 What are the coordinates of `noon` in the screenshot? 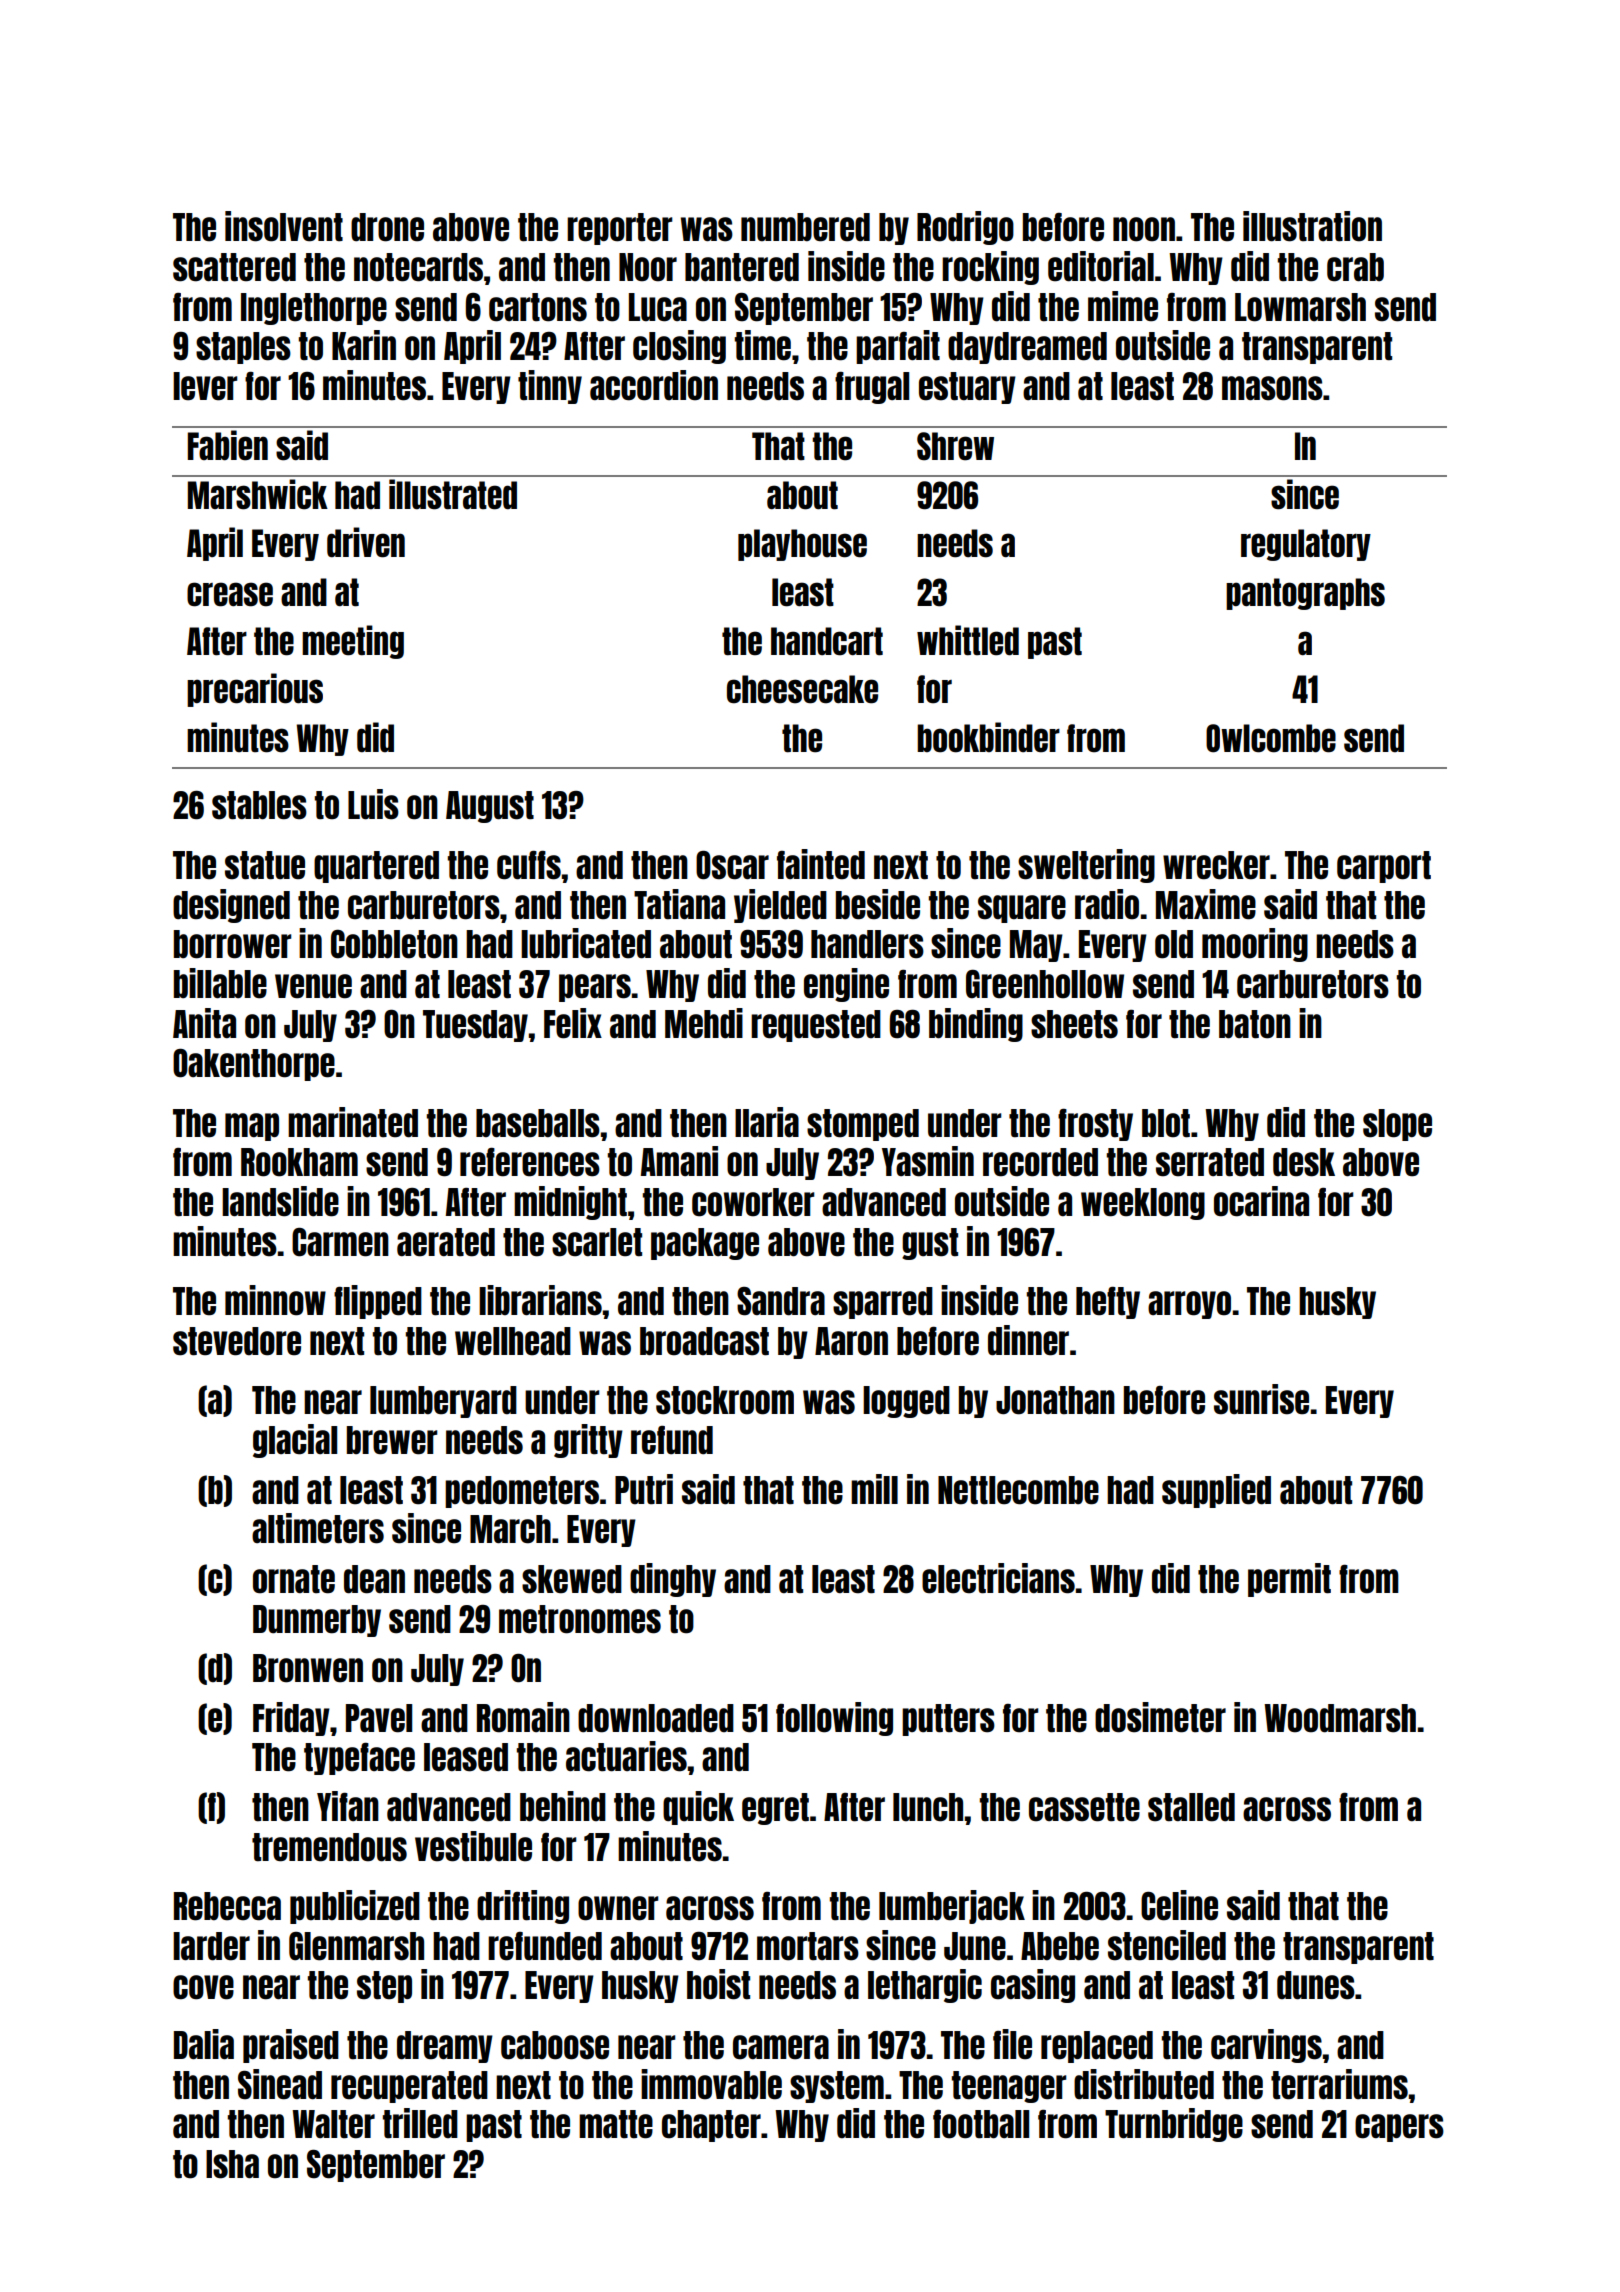 It's located at (1144, 229).
